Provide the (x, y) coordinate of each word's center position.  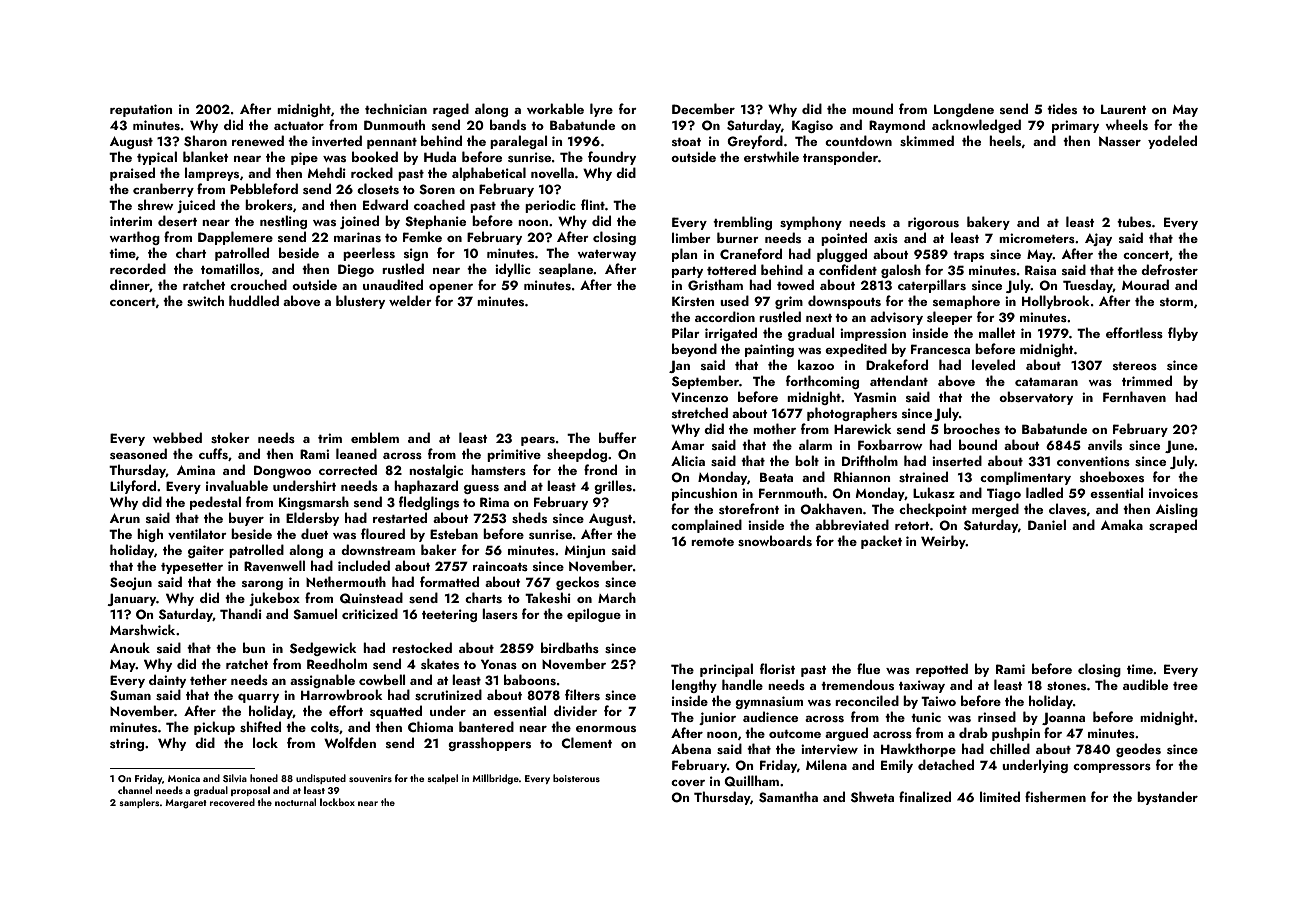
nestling (283, 222)
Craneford (751, 253)
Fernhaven (1134, 396)
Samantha (788, 797)
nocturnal (295, 802)
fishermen (1055, 796)
